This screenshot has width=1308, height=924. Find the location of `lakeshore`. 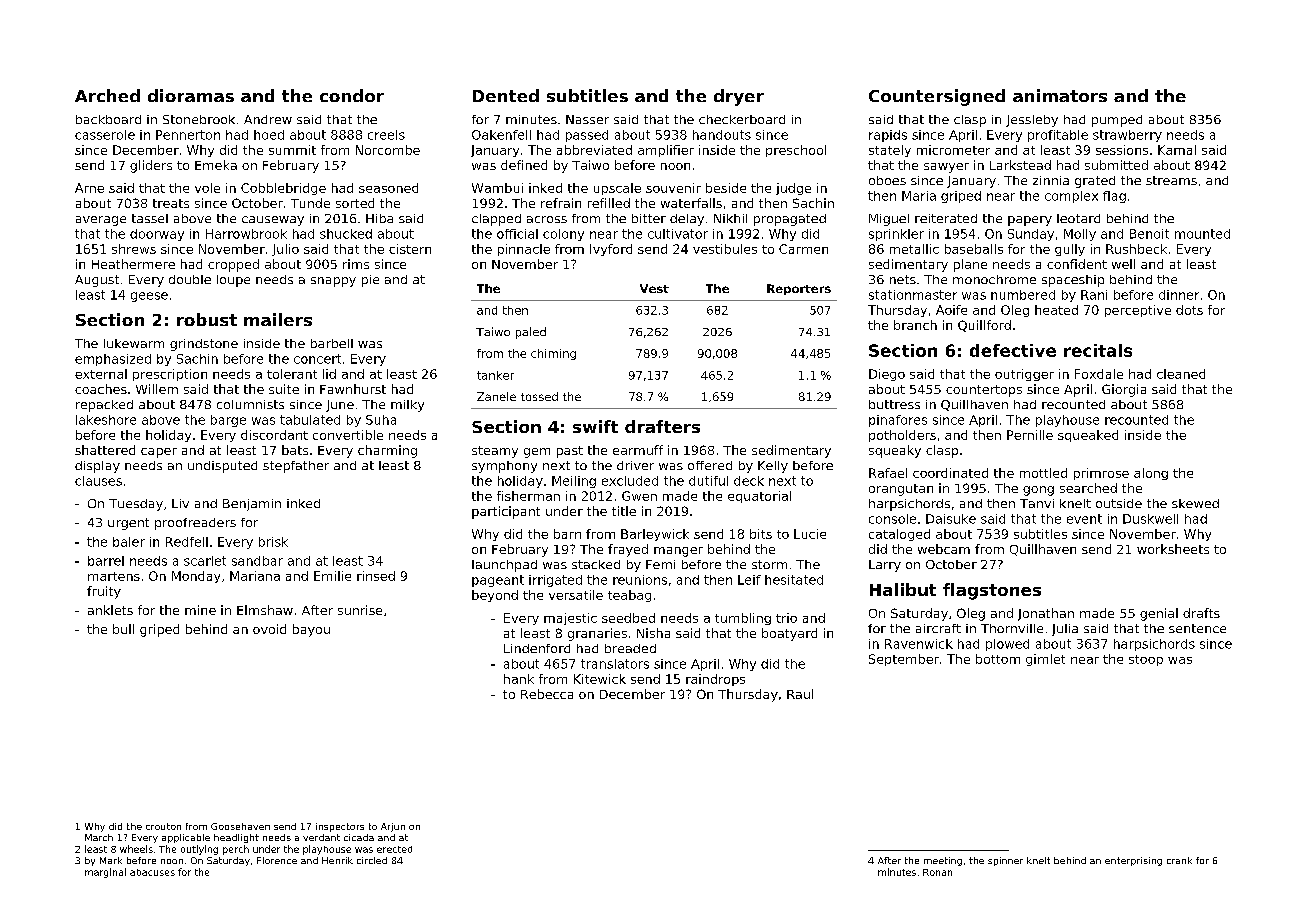

lakeshore is located at coordinates (106, 420).
